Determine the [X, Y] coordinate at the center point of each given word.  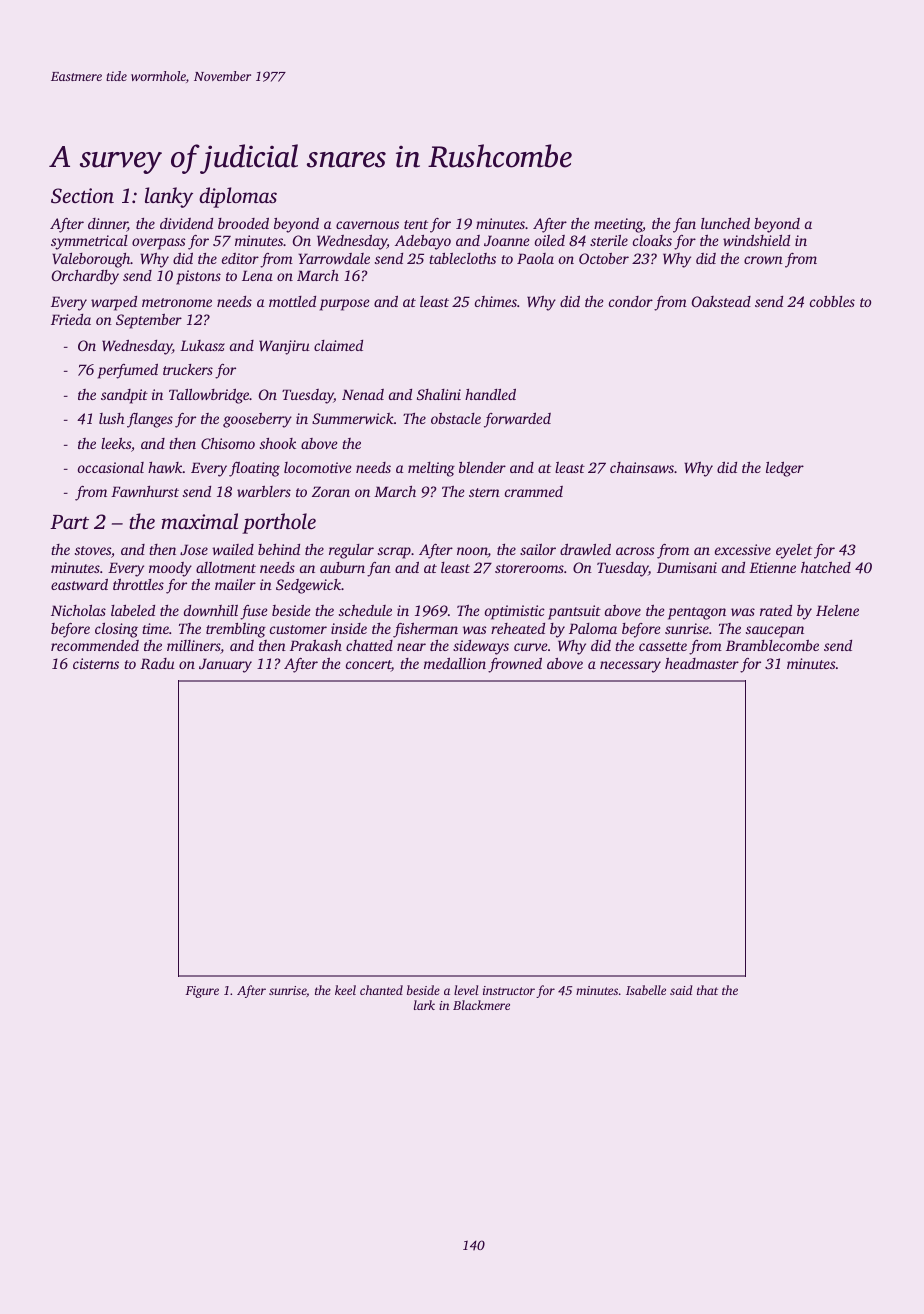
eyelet [794, 551]
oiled [550, 240]
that [707, 990]
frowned [515, 665]
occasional [111, 467]
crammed [534, 491]
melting [431, 469]
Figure [202, 992]
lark [424, 1005]
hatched [826, 567]
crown [763, 260]
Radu [157, 663]
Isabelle [646, 990]
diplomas [238, 197]
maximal [199, 521]
